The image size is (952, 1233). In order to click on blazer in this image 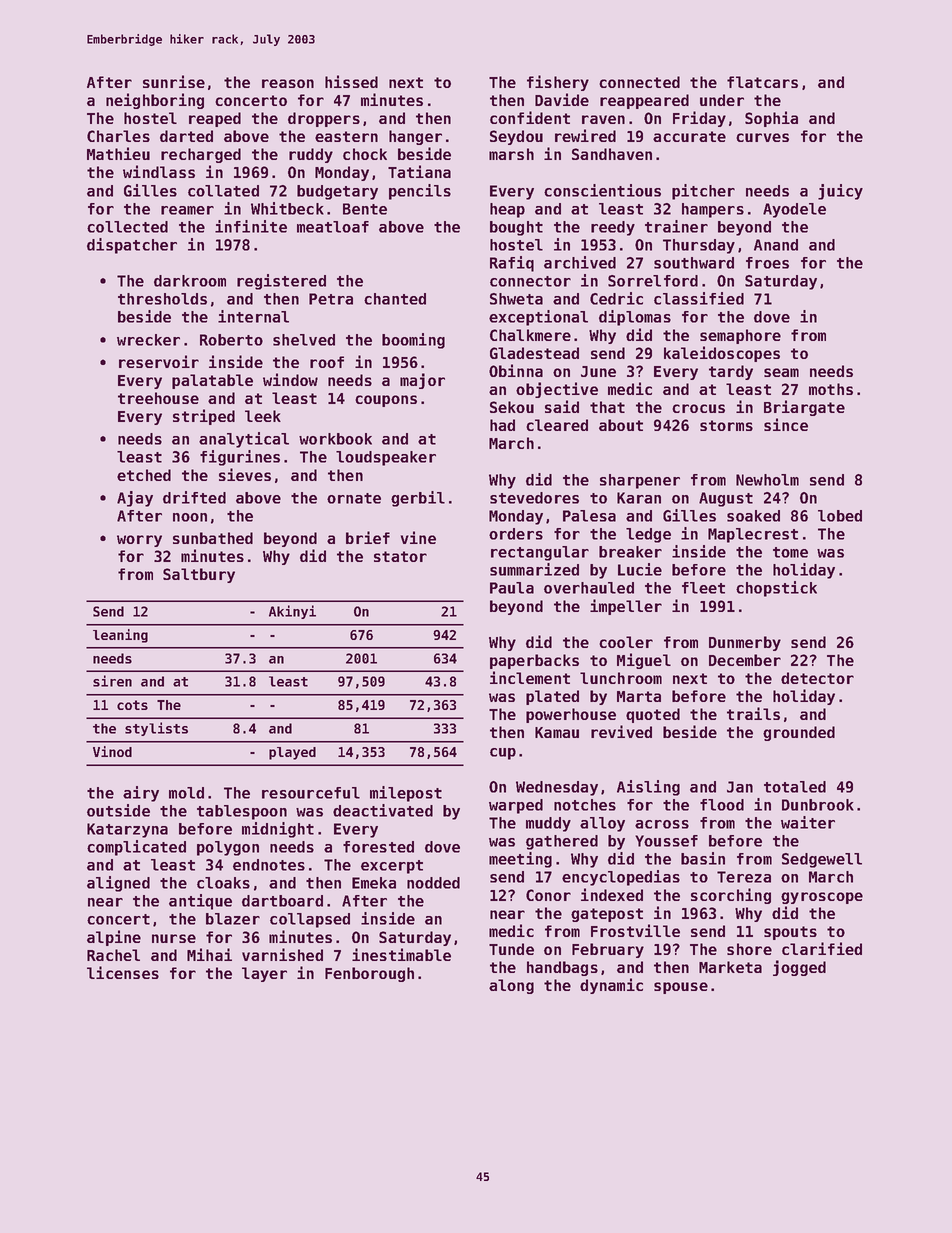, I will do `click(233, 919)`.
